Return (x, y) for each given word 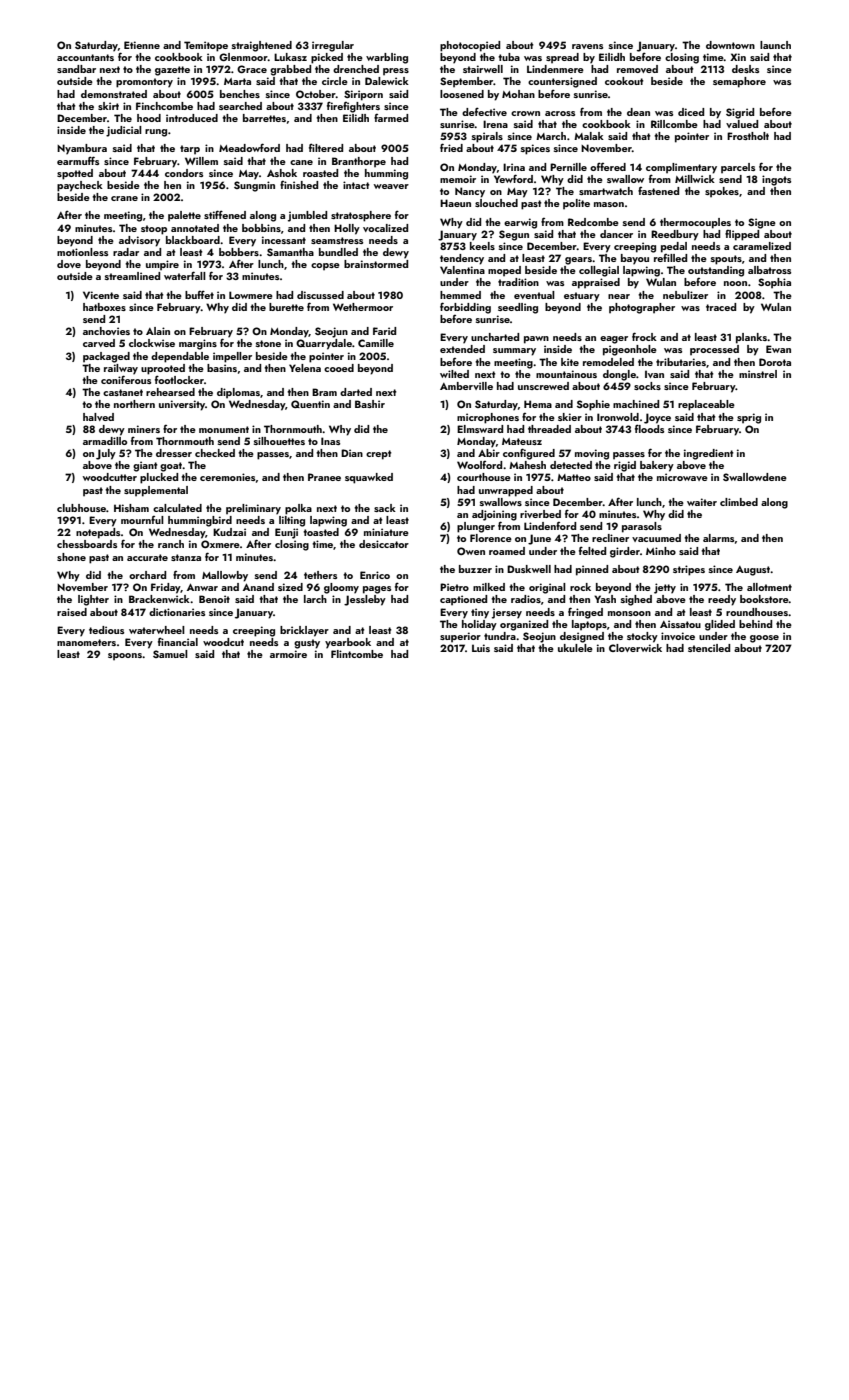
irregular (333, 46)
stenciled (709, 648)
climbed (739, 502)
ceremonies (227, 477)
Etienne (142, 45)
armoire (288, 654)
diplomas (238, 393)
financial (178, 641)
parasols (642, 527)
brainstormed (376, 264)
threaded (549, 429)
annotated (195, 228)
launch (775, 45)
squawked (369, 478)
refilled (670, 258)
